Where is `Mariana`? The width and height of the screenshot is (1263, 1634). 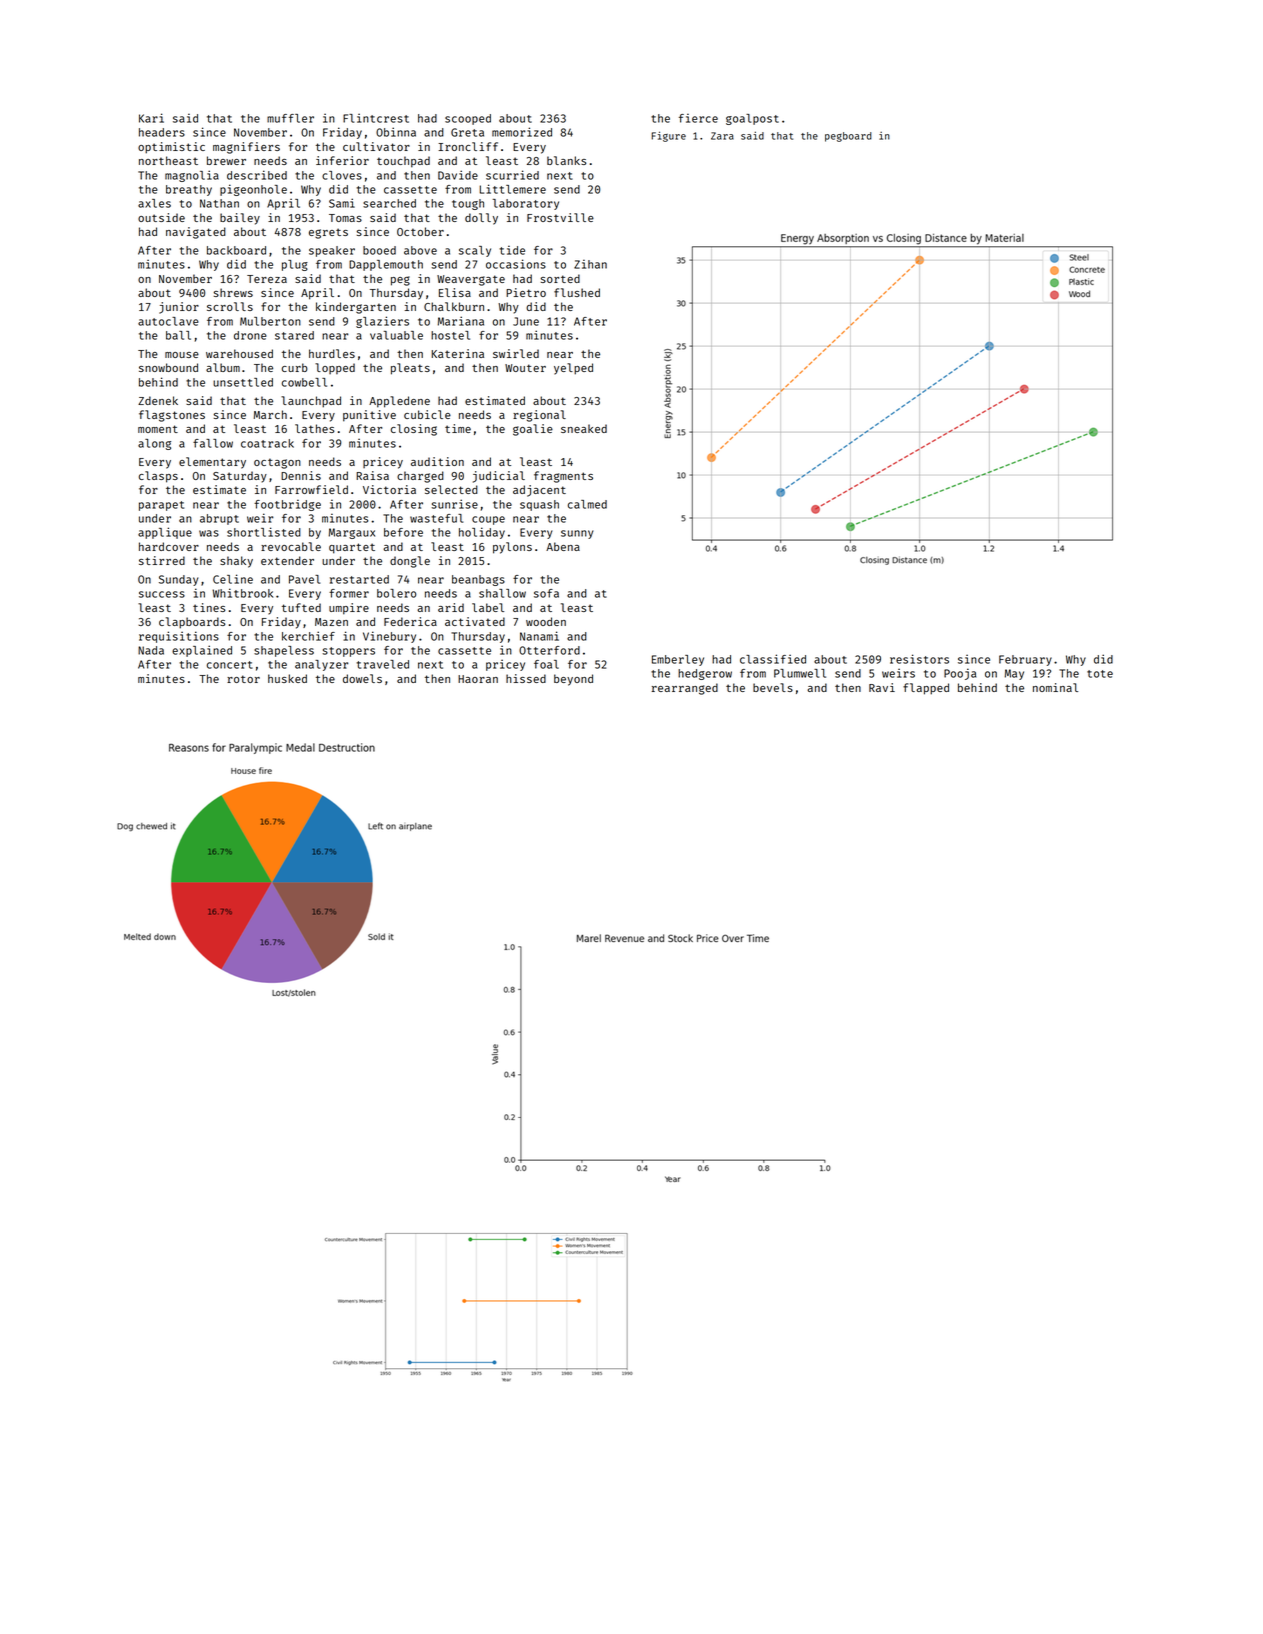
Mariana is located at coordinates (461, 321).
